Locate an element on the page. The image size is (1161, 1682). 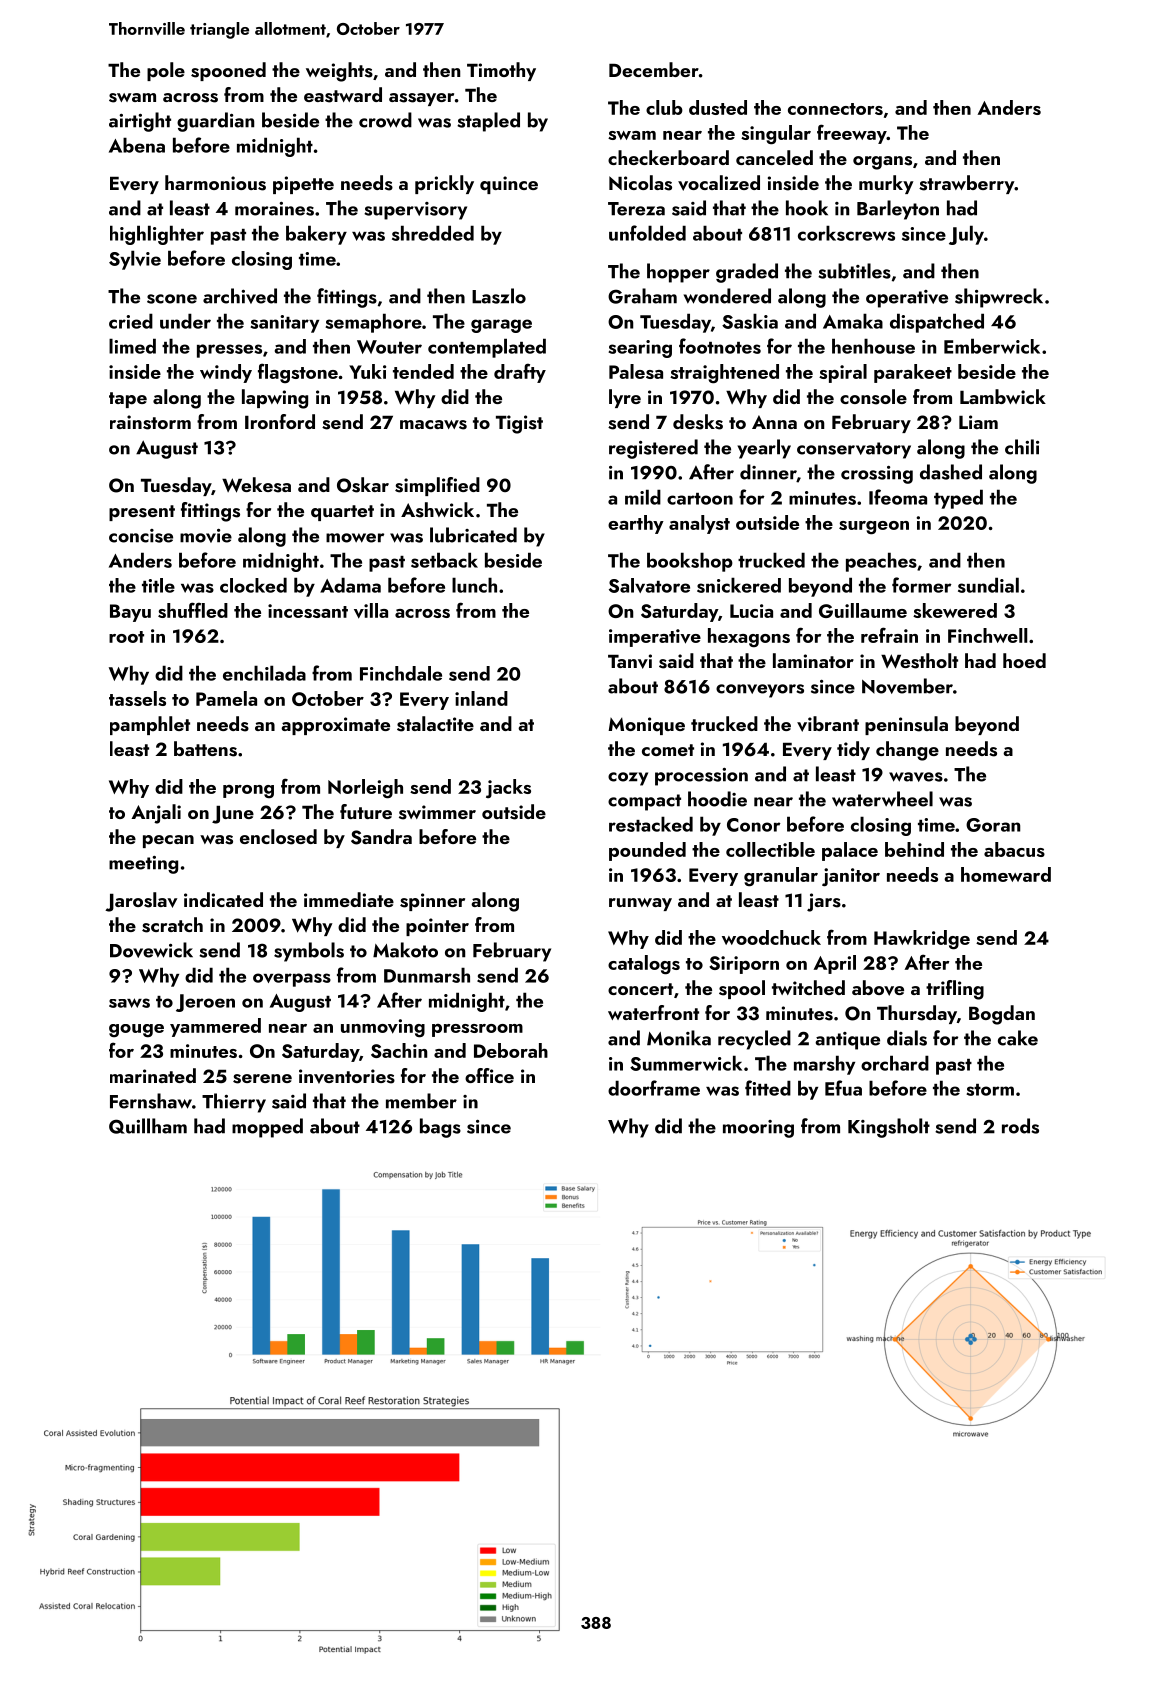
skewered is located at coordinates (955, 610).
